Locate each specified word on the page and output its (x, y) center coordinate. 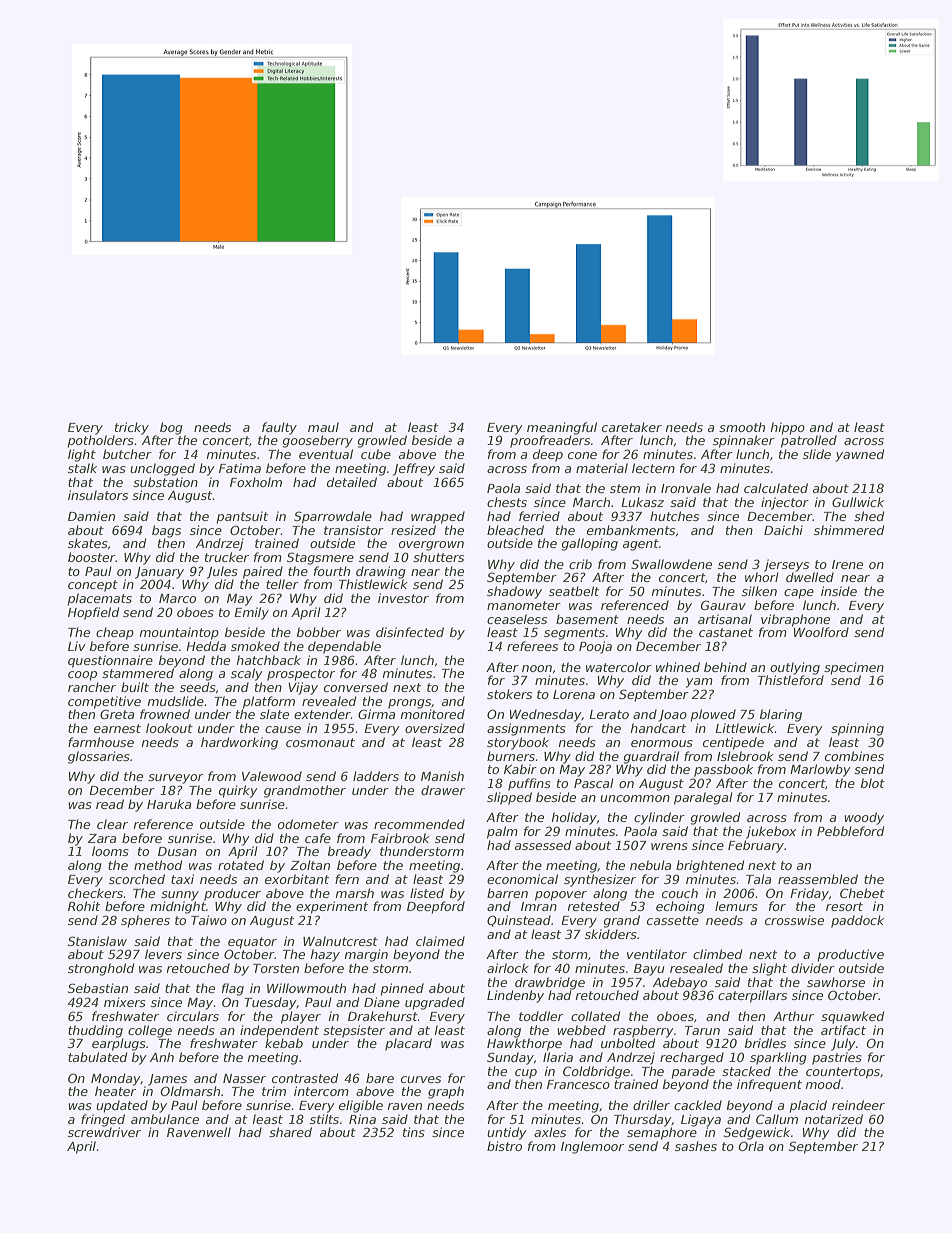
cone (582, 455)
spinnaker (744, 441)
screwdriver (104, 1132)
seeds (198, 687)
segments (574, 634)
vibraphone (795, 620)
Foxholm (256, 482)
